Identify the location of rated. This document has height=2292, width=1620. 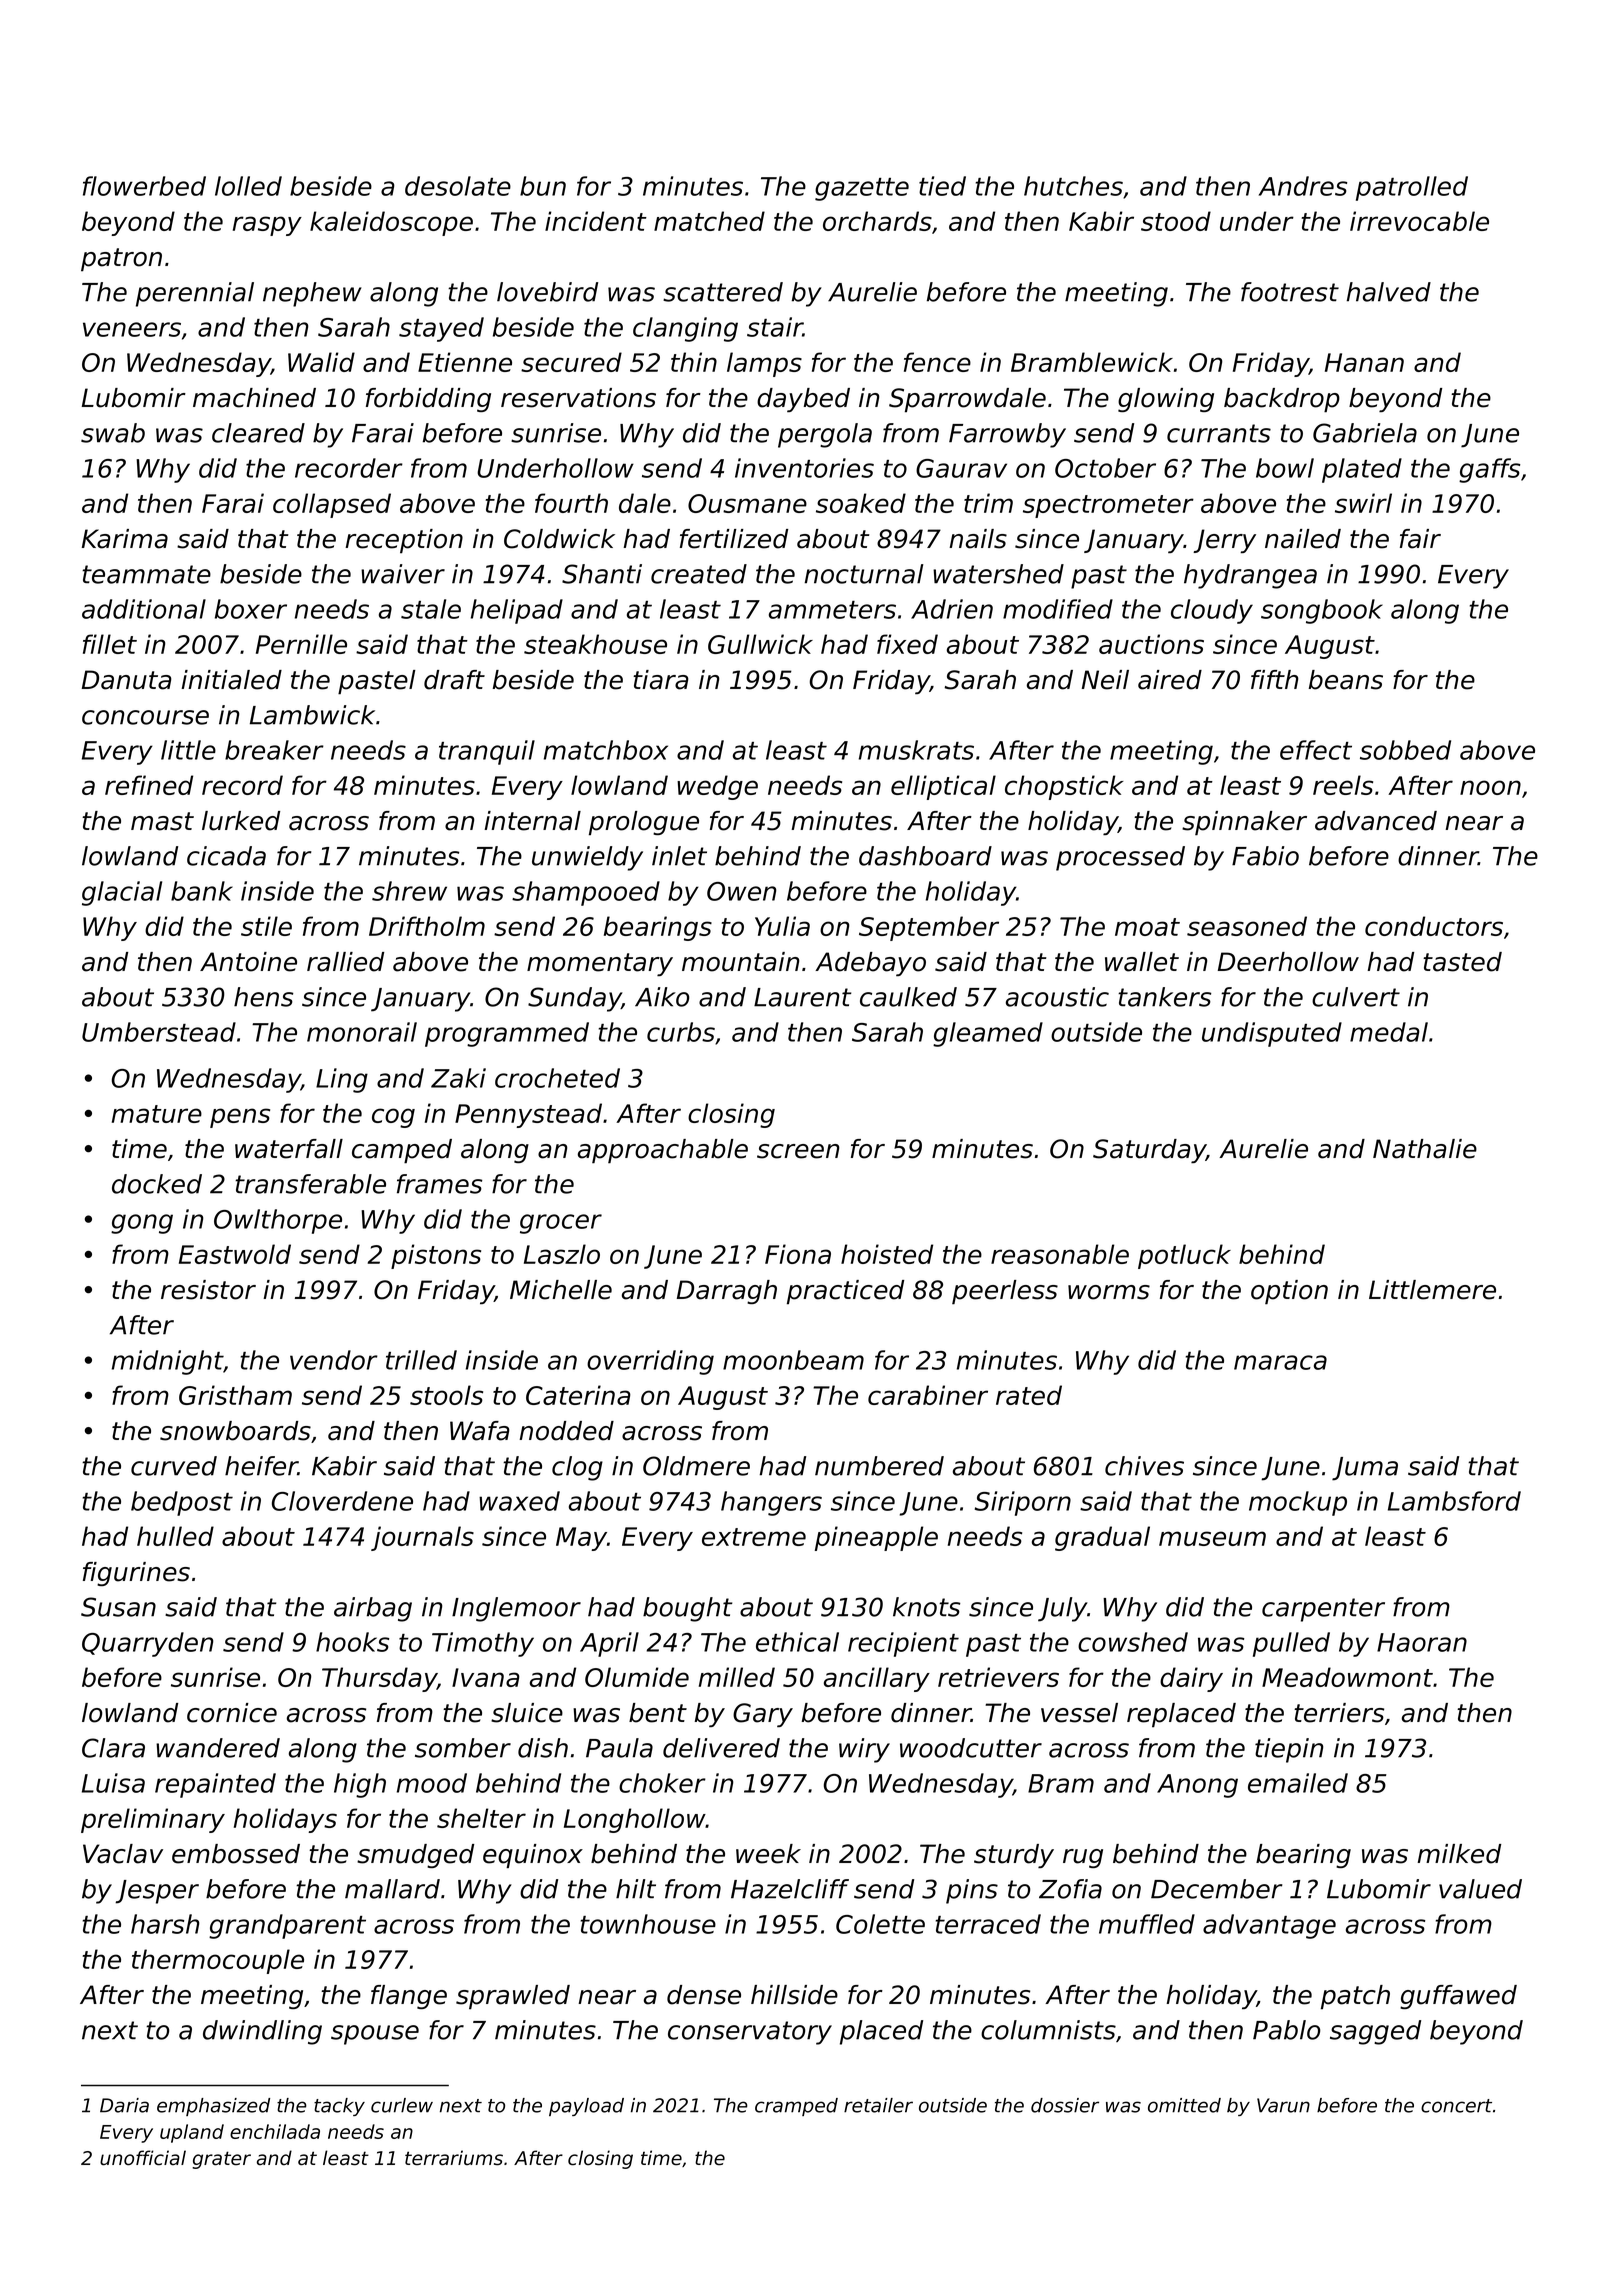
(1029, 1395).
